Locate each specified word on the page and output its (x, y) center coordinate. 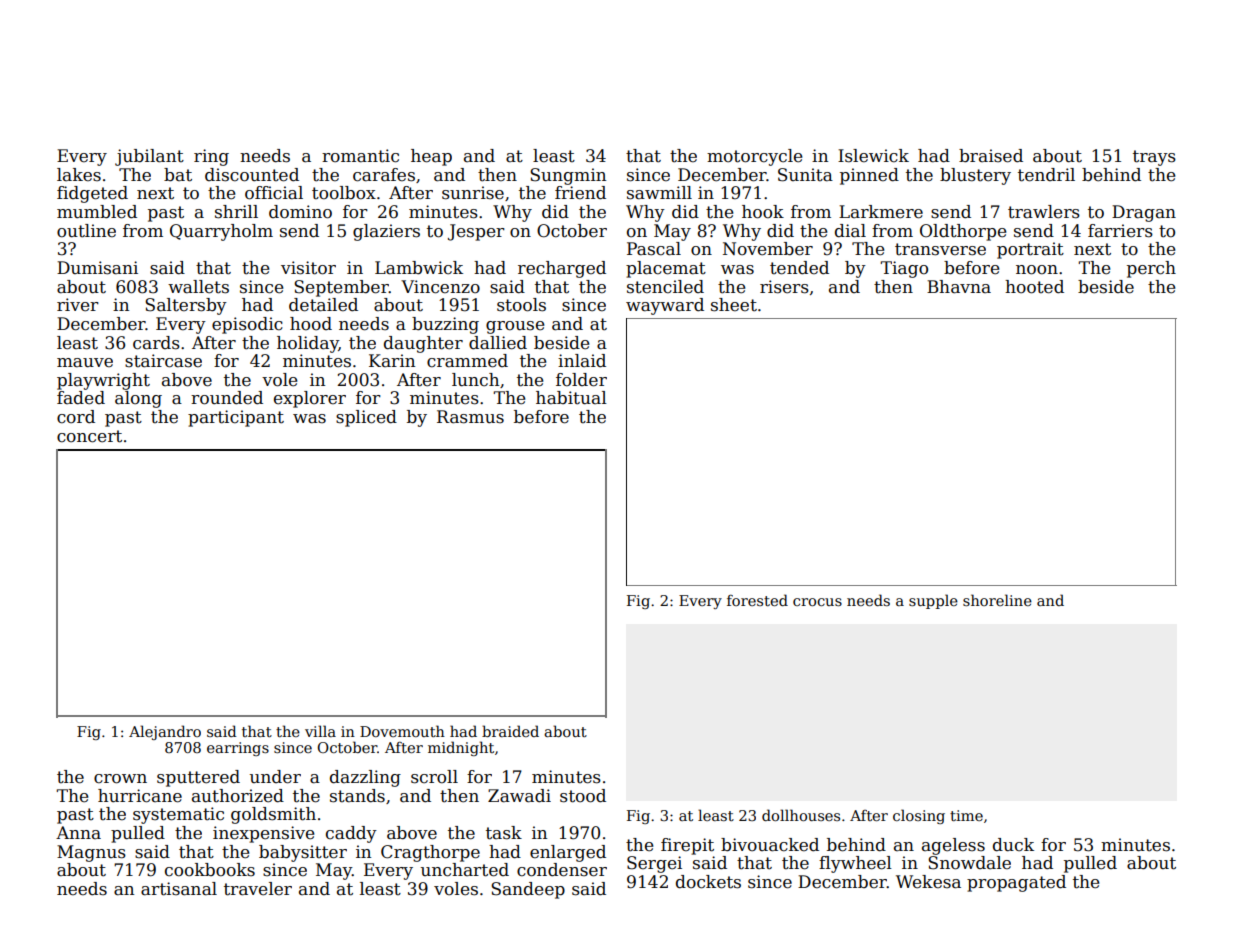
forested (757, 600)
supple (933, 601)
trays (1154, 158)
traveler (258, 889)
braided (510, 731)
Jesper (476, 232)
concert (89, 436)
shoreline (997, 600)
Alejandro (165, 732)
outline (86, 231)
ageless (953, 846)
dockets (708, 882)
